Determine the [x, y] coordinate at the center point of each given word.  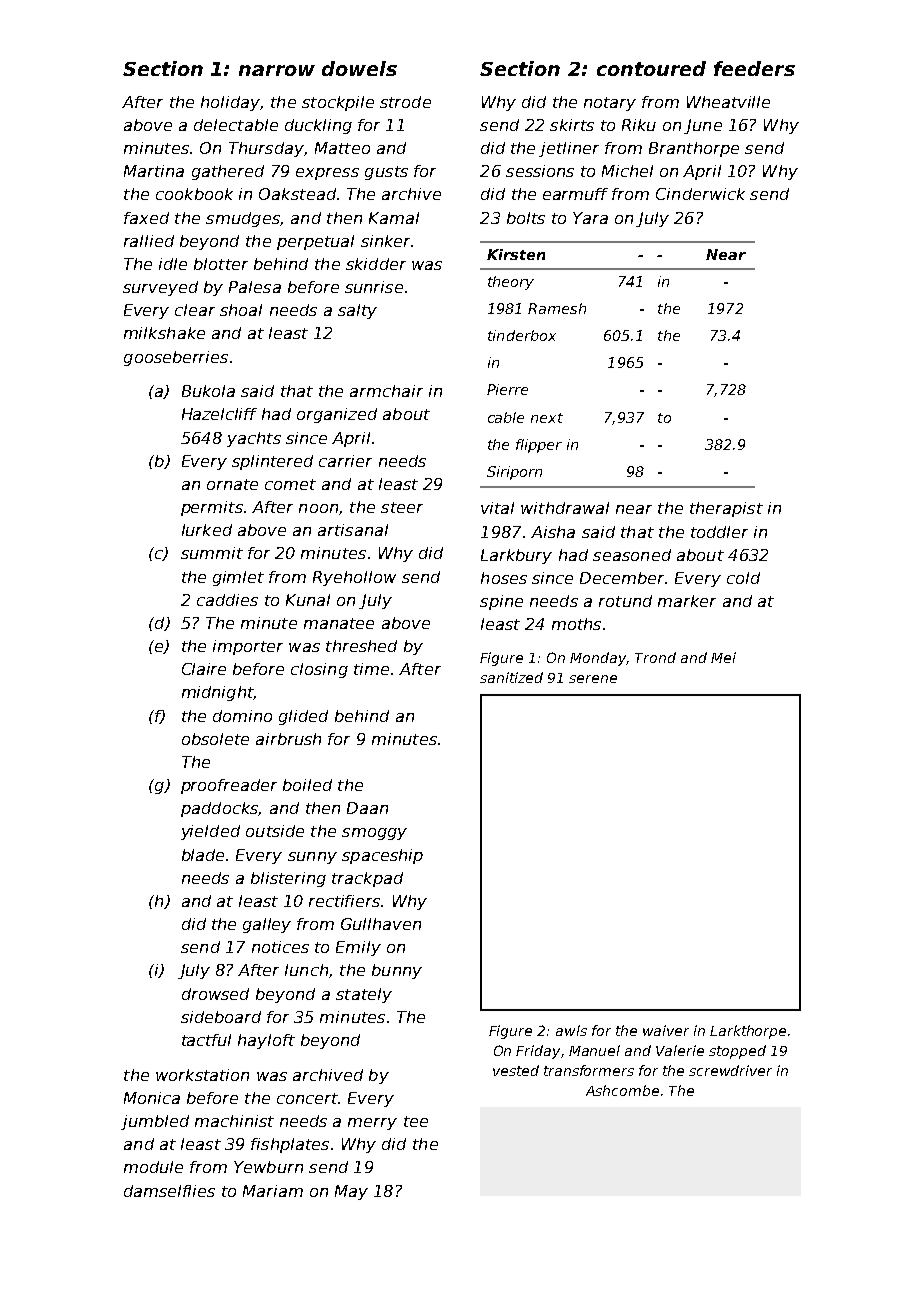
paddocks [219, 809]
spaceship [382, 856]
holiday [230, 103]
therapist [726, 509]
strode [405, 102]
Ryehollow [354, 578]
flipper [539, 446]
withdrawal [565, 508]
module [153, 1167]
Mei [723, 657]
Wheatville [728, 102]
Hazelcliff [219, 414]
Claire [204, 669]
